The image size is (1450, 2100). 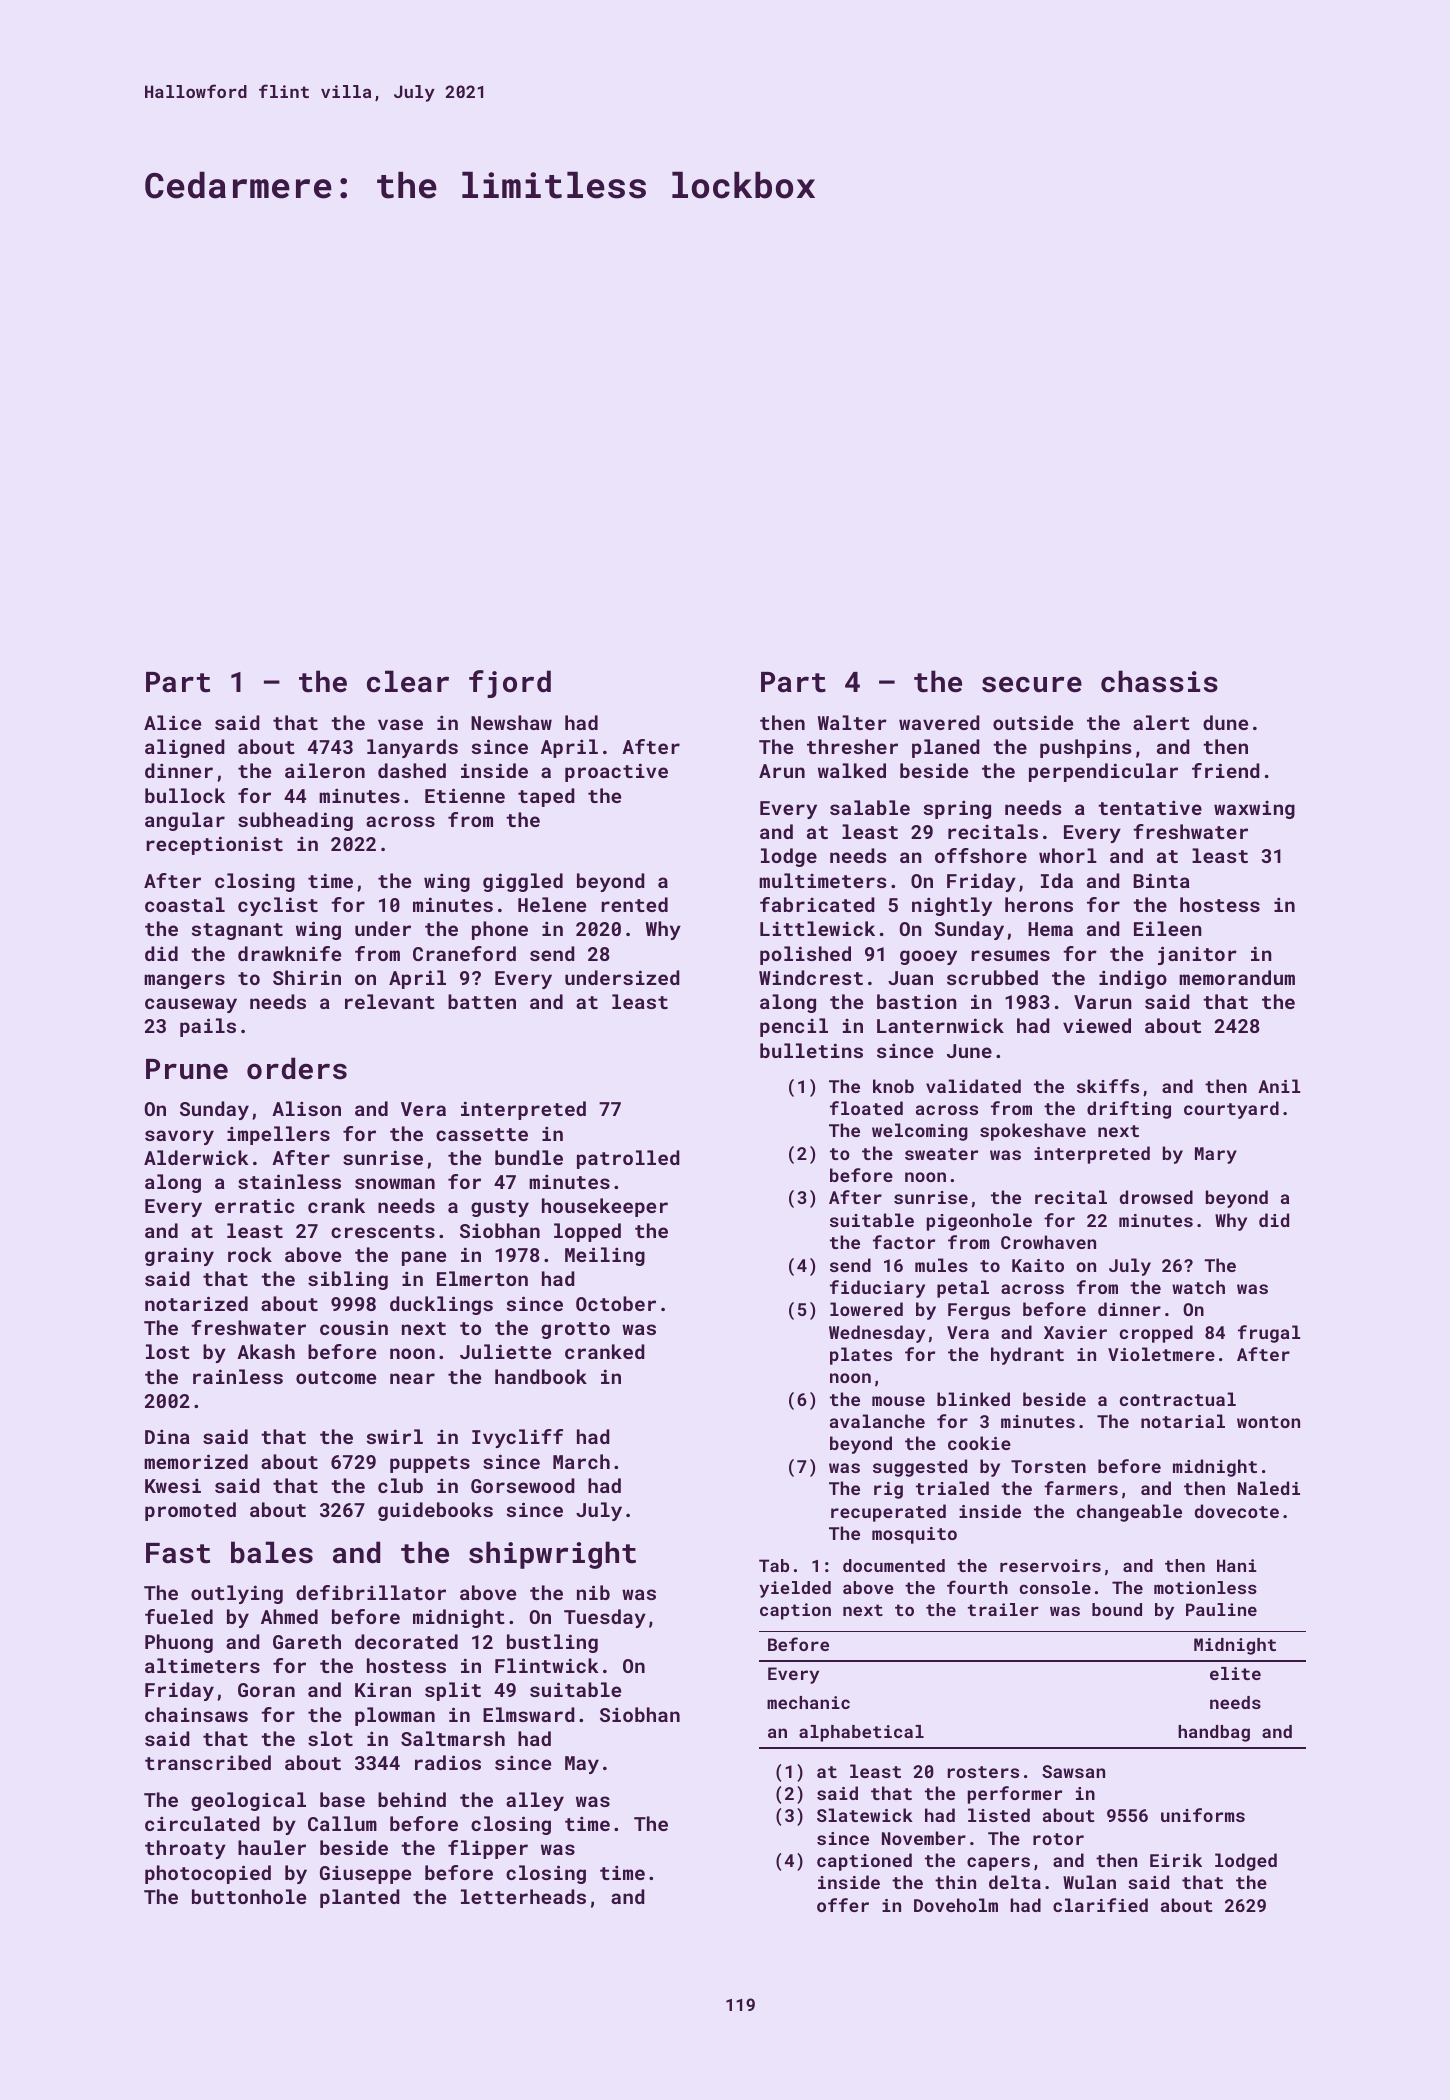 What do you see at coordinates (581, 1461) in the screenshot?
I see `March` at bounding box center [581, 1461].
